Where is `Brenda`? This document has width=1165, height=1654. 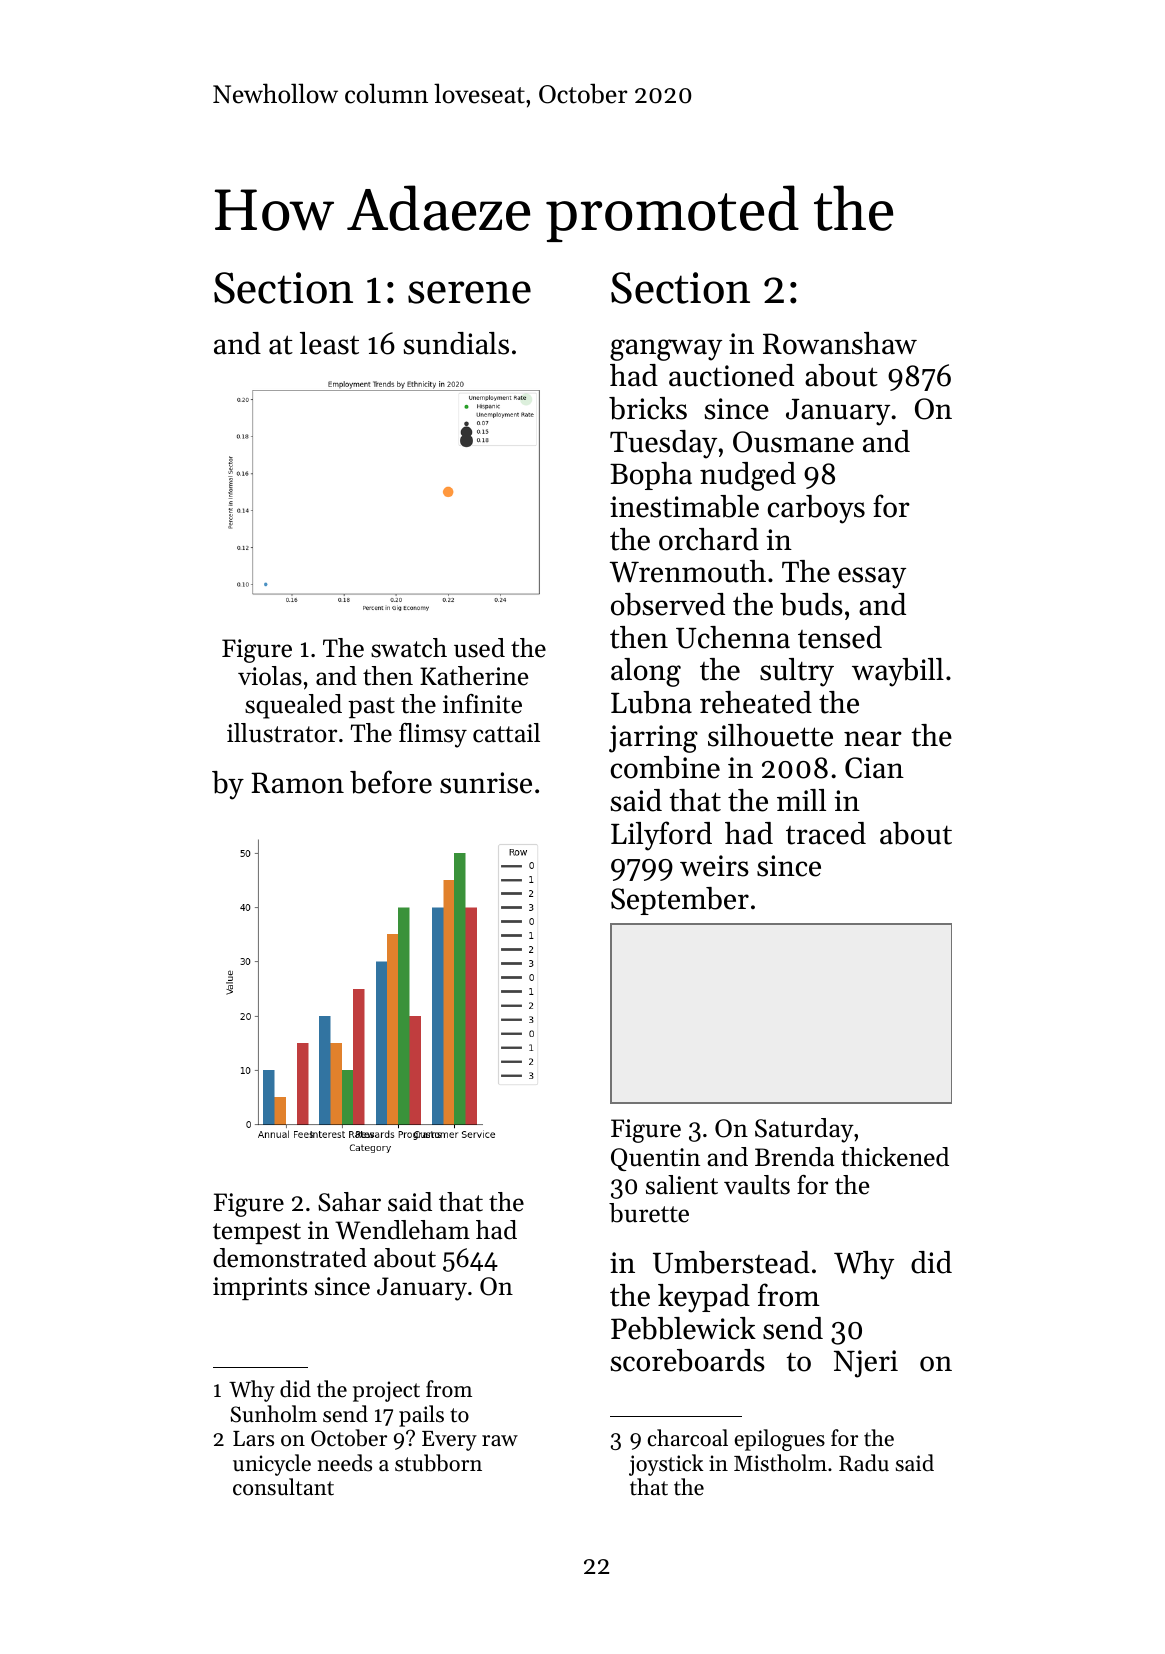 Brenda is located at coordinates (795, 1157).
